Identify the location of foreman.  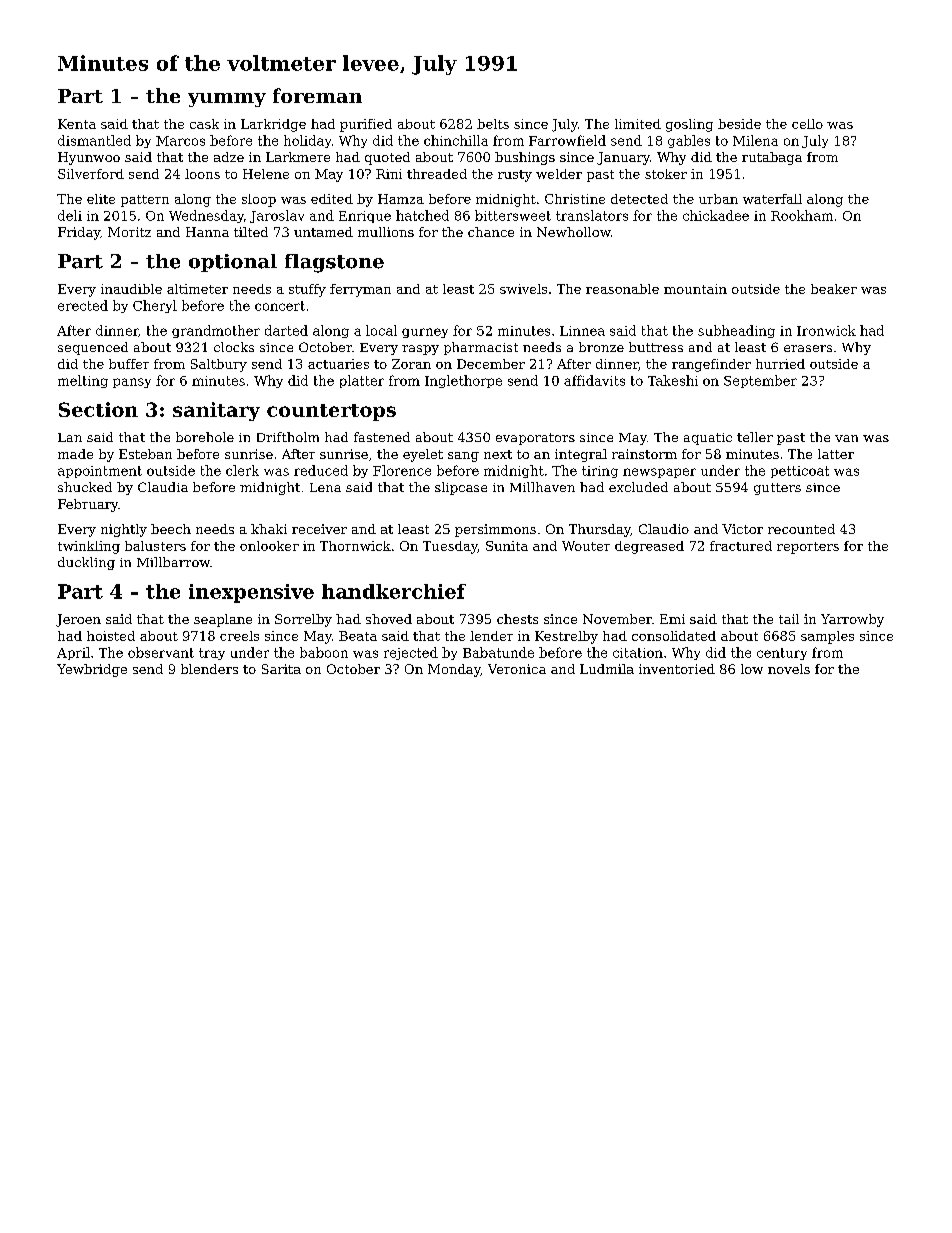
(317, 95).
